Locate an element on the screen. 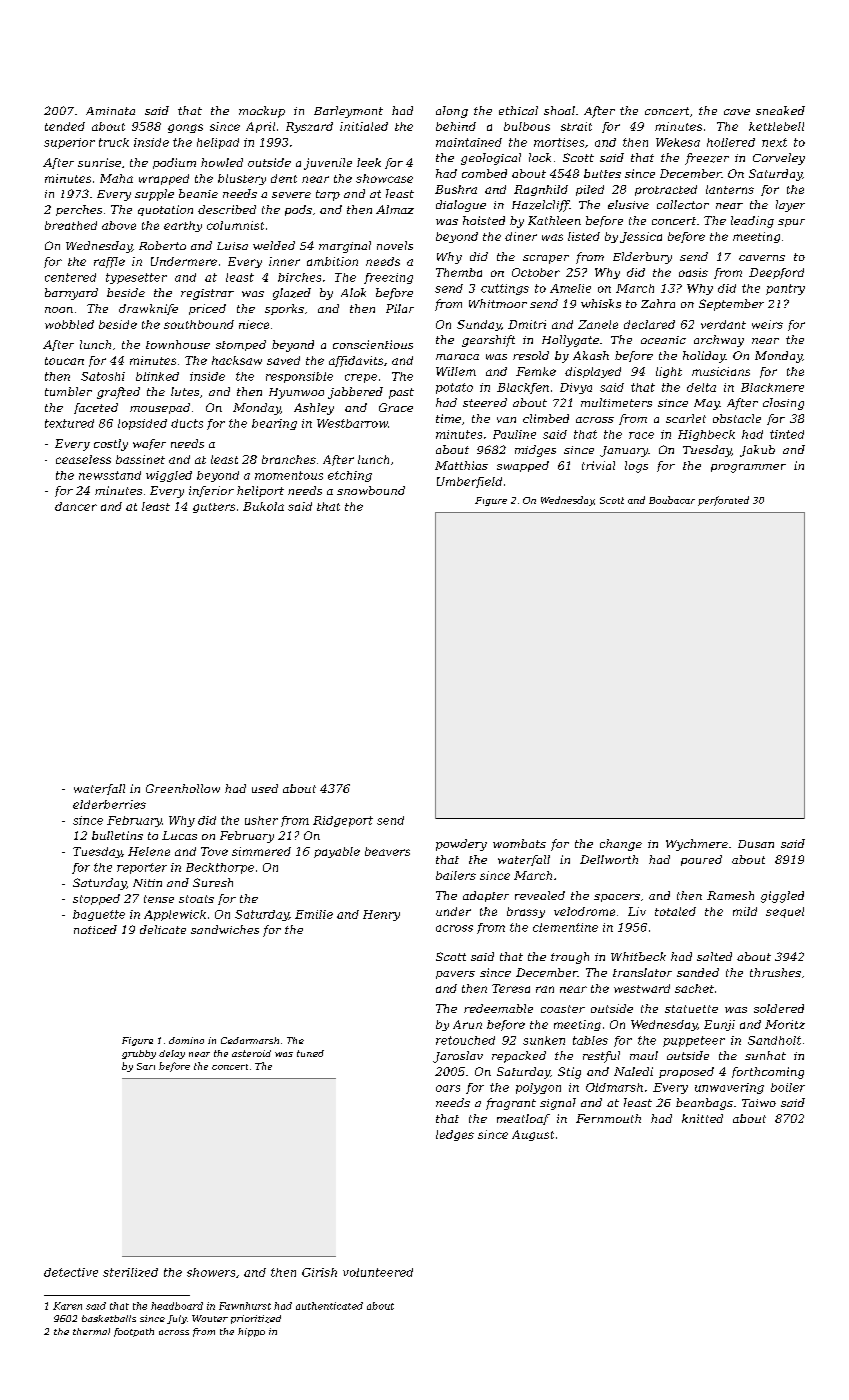 The height and width of the screenshot is (1400, 849). Bukola is located at coordinates (263, 506).
